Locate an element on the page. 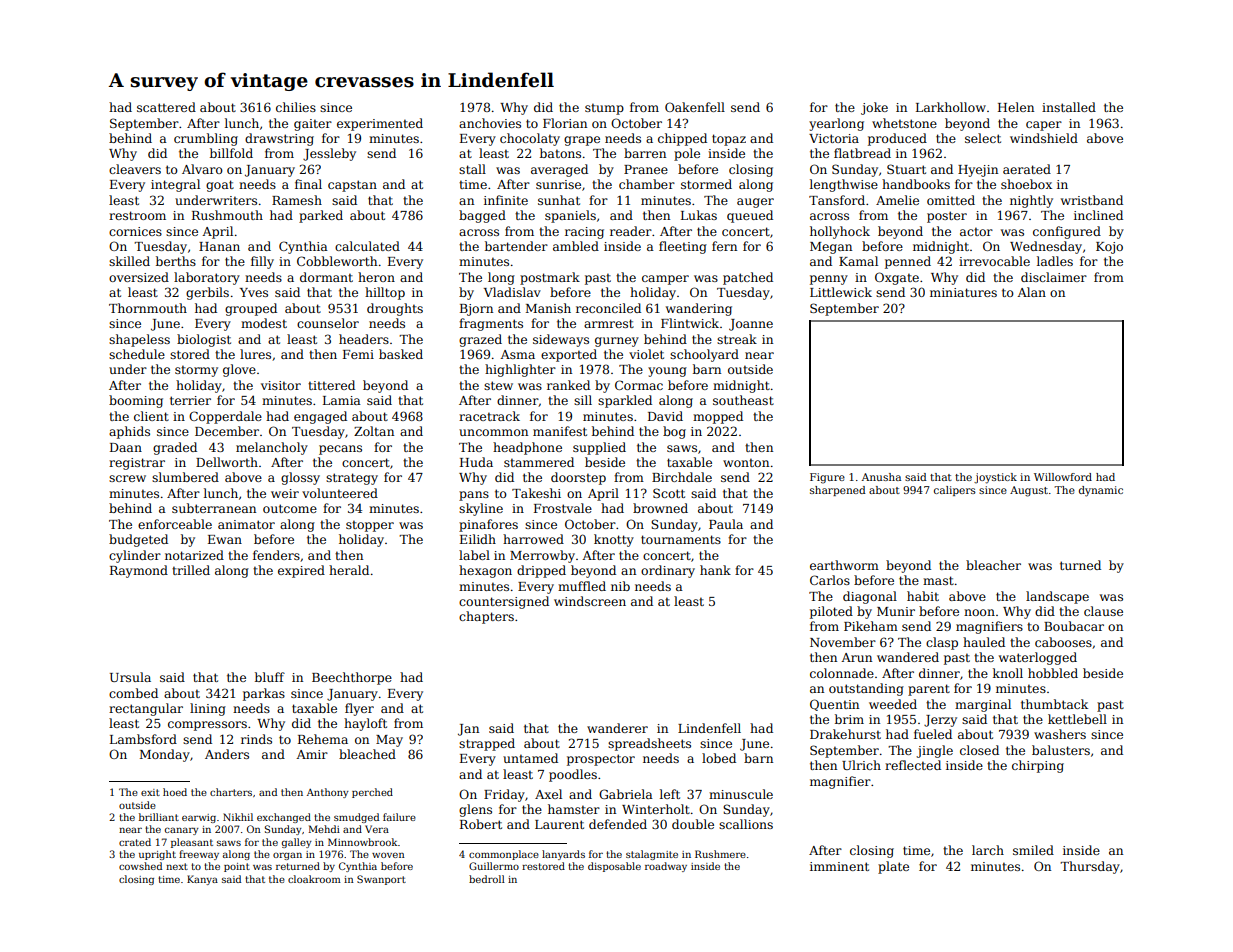 The height and width of the image is (952, 1233). gerbils is located at coordinates (207, 293).
